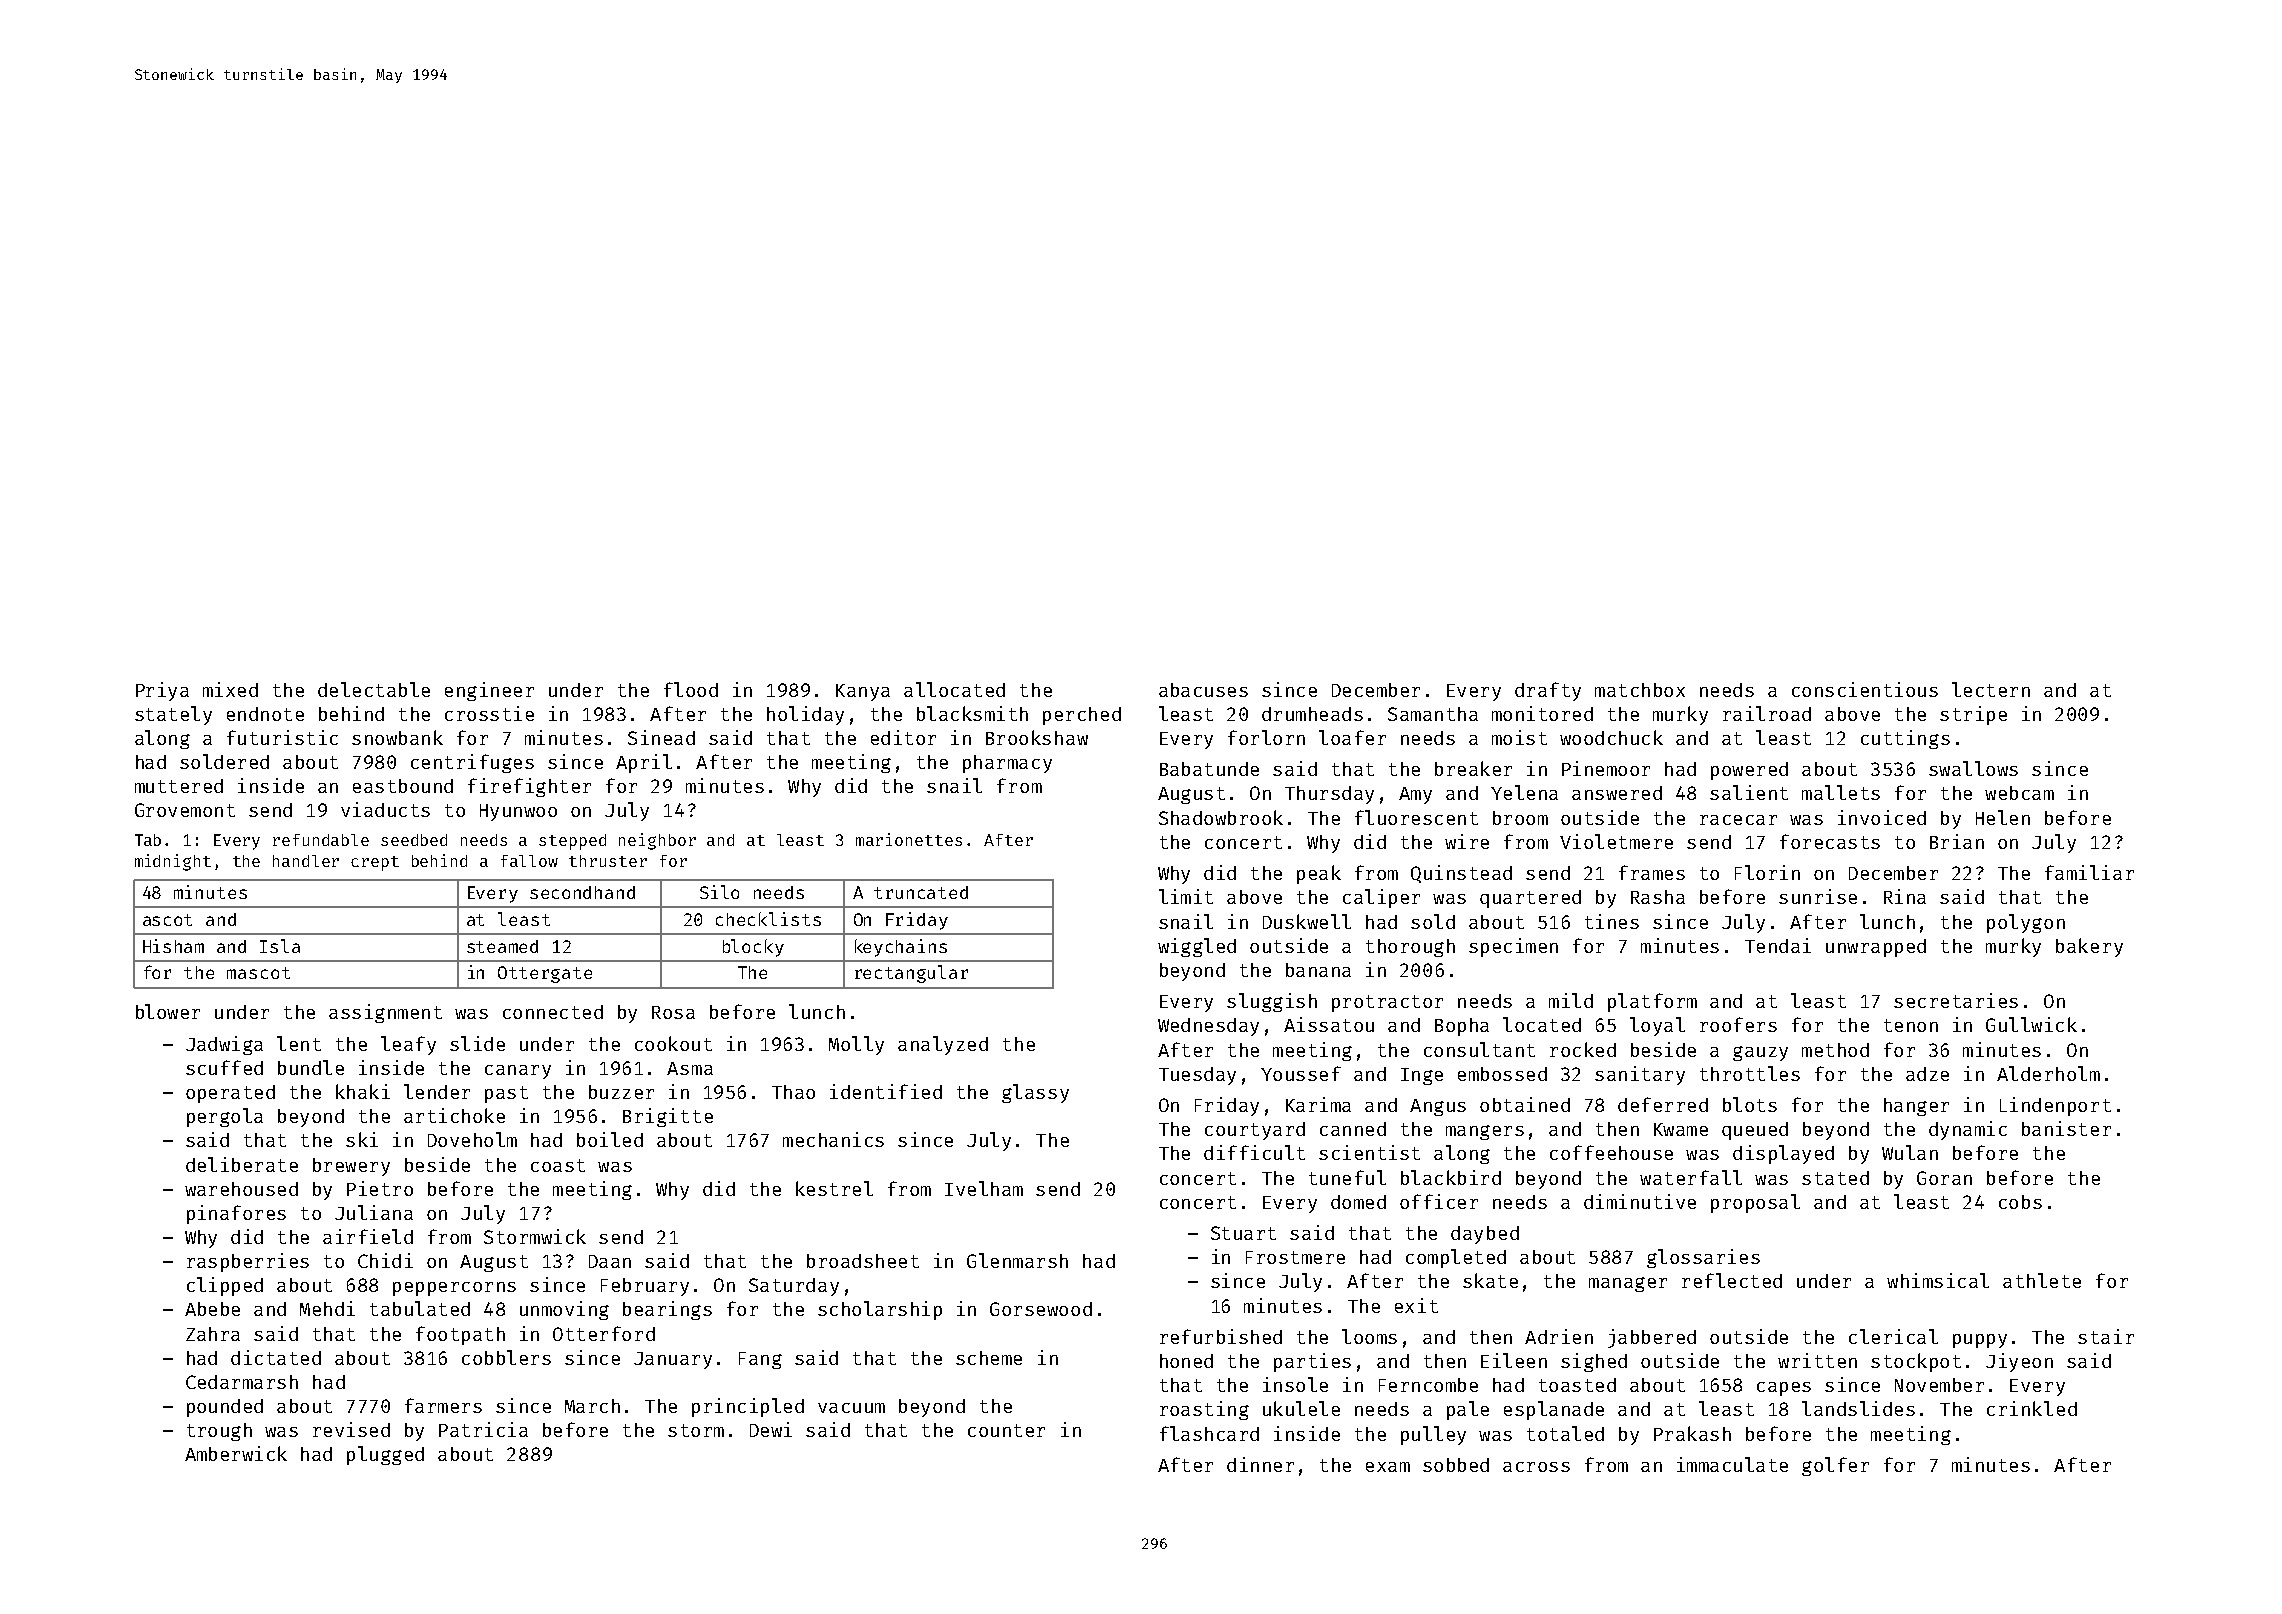 This page has width=2282, height=1614. What do you see at coordinates (230, 689) in the page?
I see `mixed` at bounding box center [230, 689].
